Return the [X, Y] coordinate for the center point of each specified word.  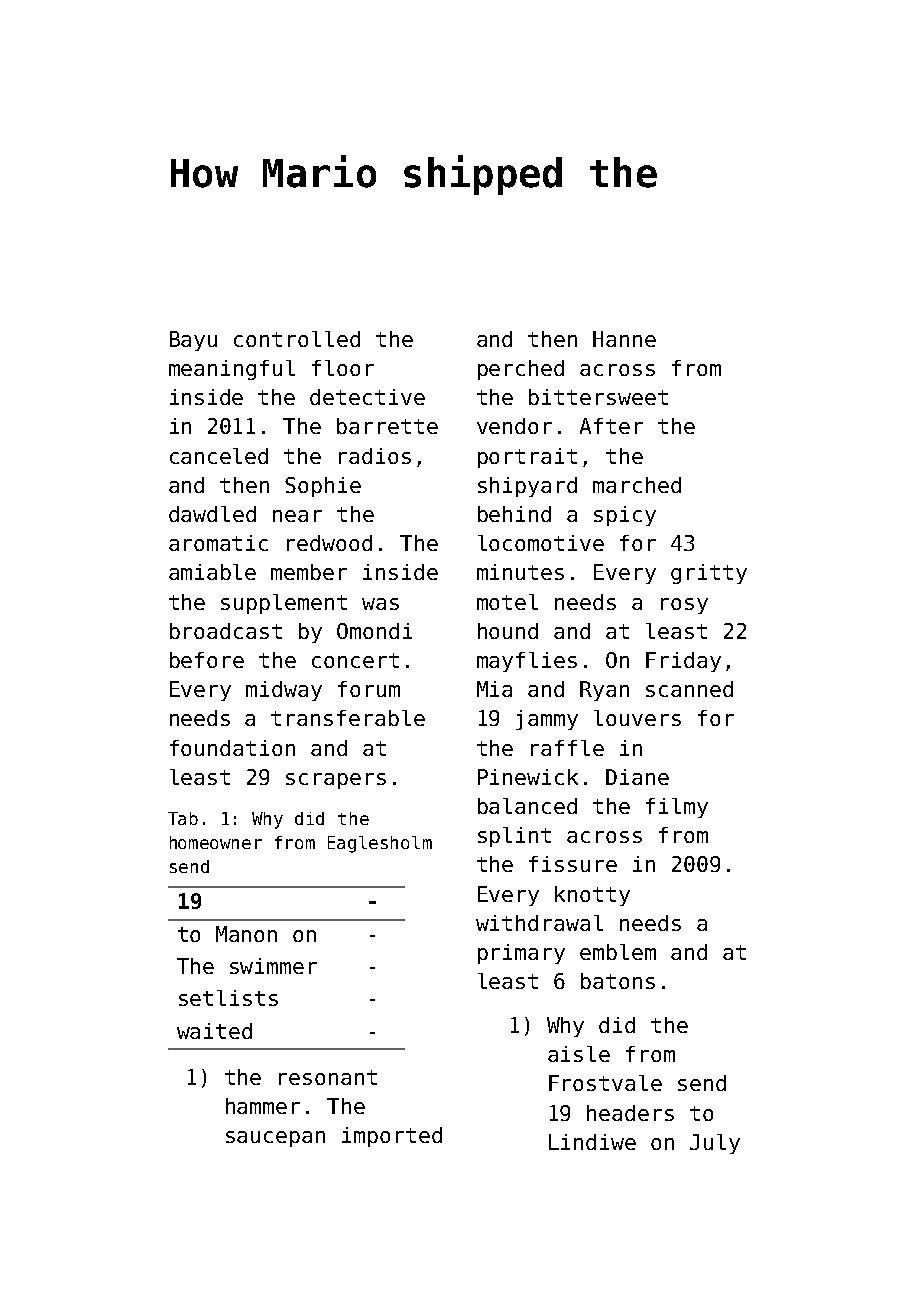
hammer [263, 1106]
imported [392, 1137]
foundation [232, 748]
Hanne [624, 339]
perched [521, 370]
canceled [219, 456]
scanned [689, 689]
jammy [547, 720]
